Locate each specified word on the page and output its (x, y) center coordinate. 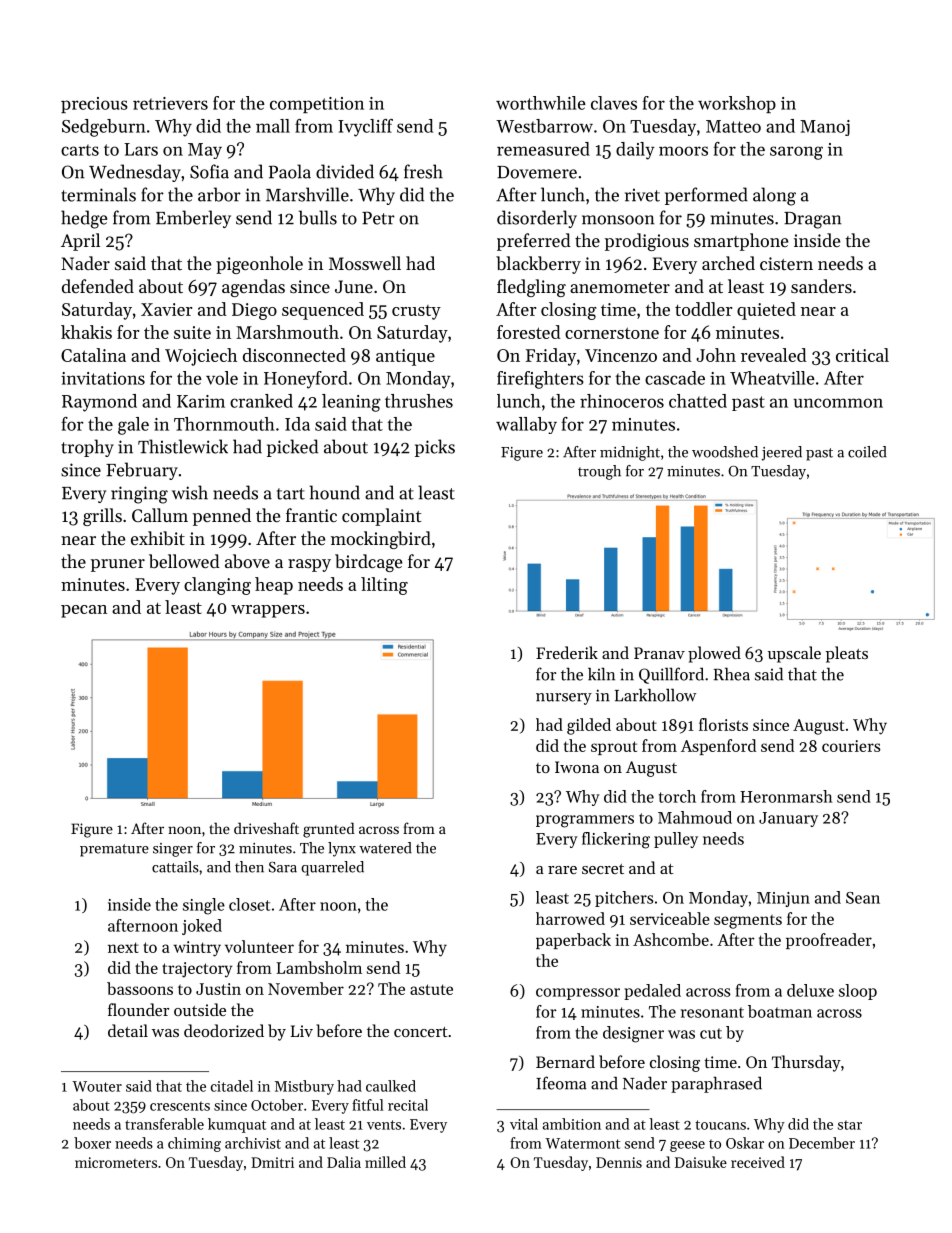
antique (405, 357)
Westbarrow (544, 126)
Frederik (567, 652)
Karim (201, 401)
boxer (92, 1143)
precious (94, 105)
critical (862, 355)
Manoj (825, 128)
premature (114, 850)
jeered (781, 453)
